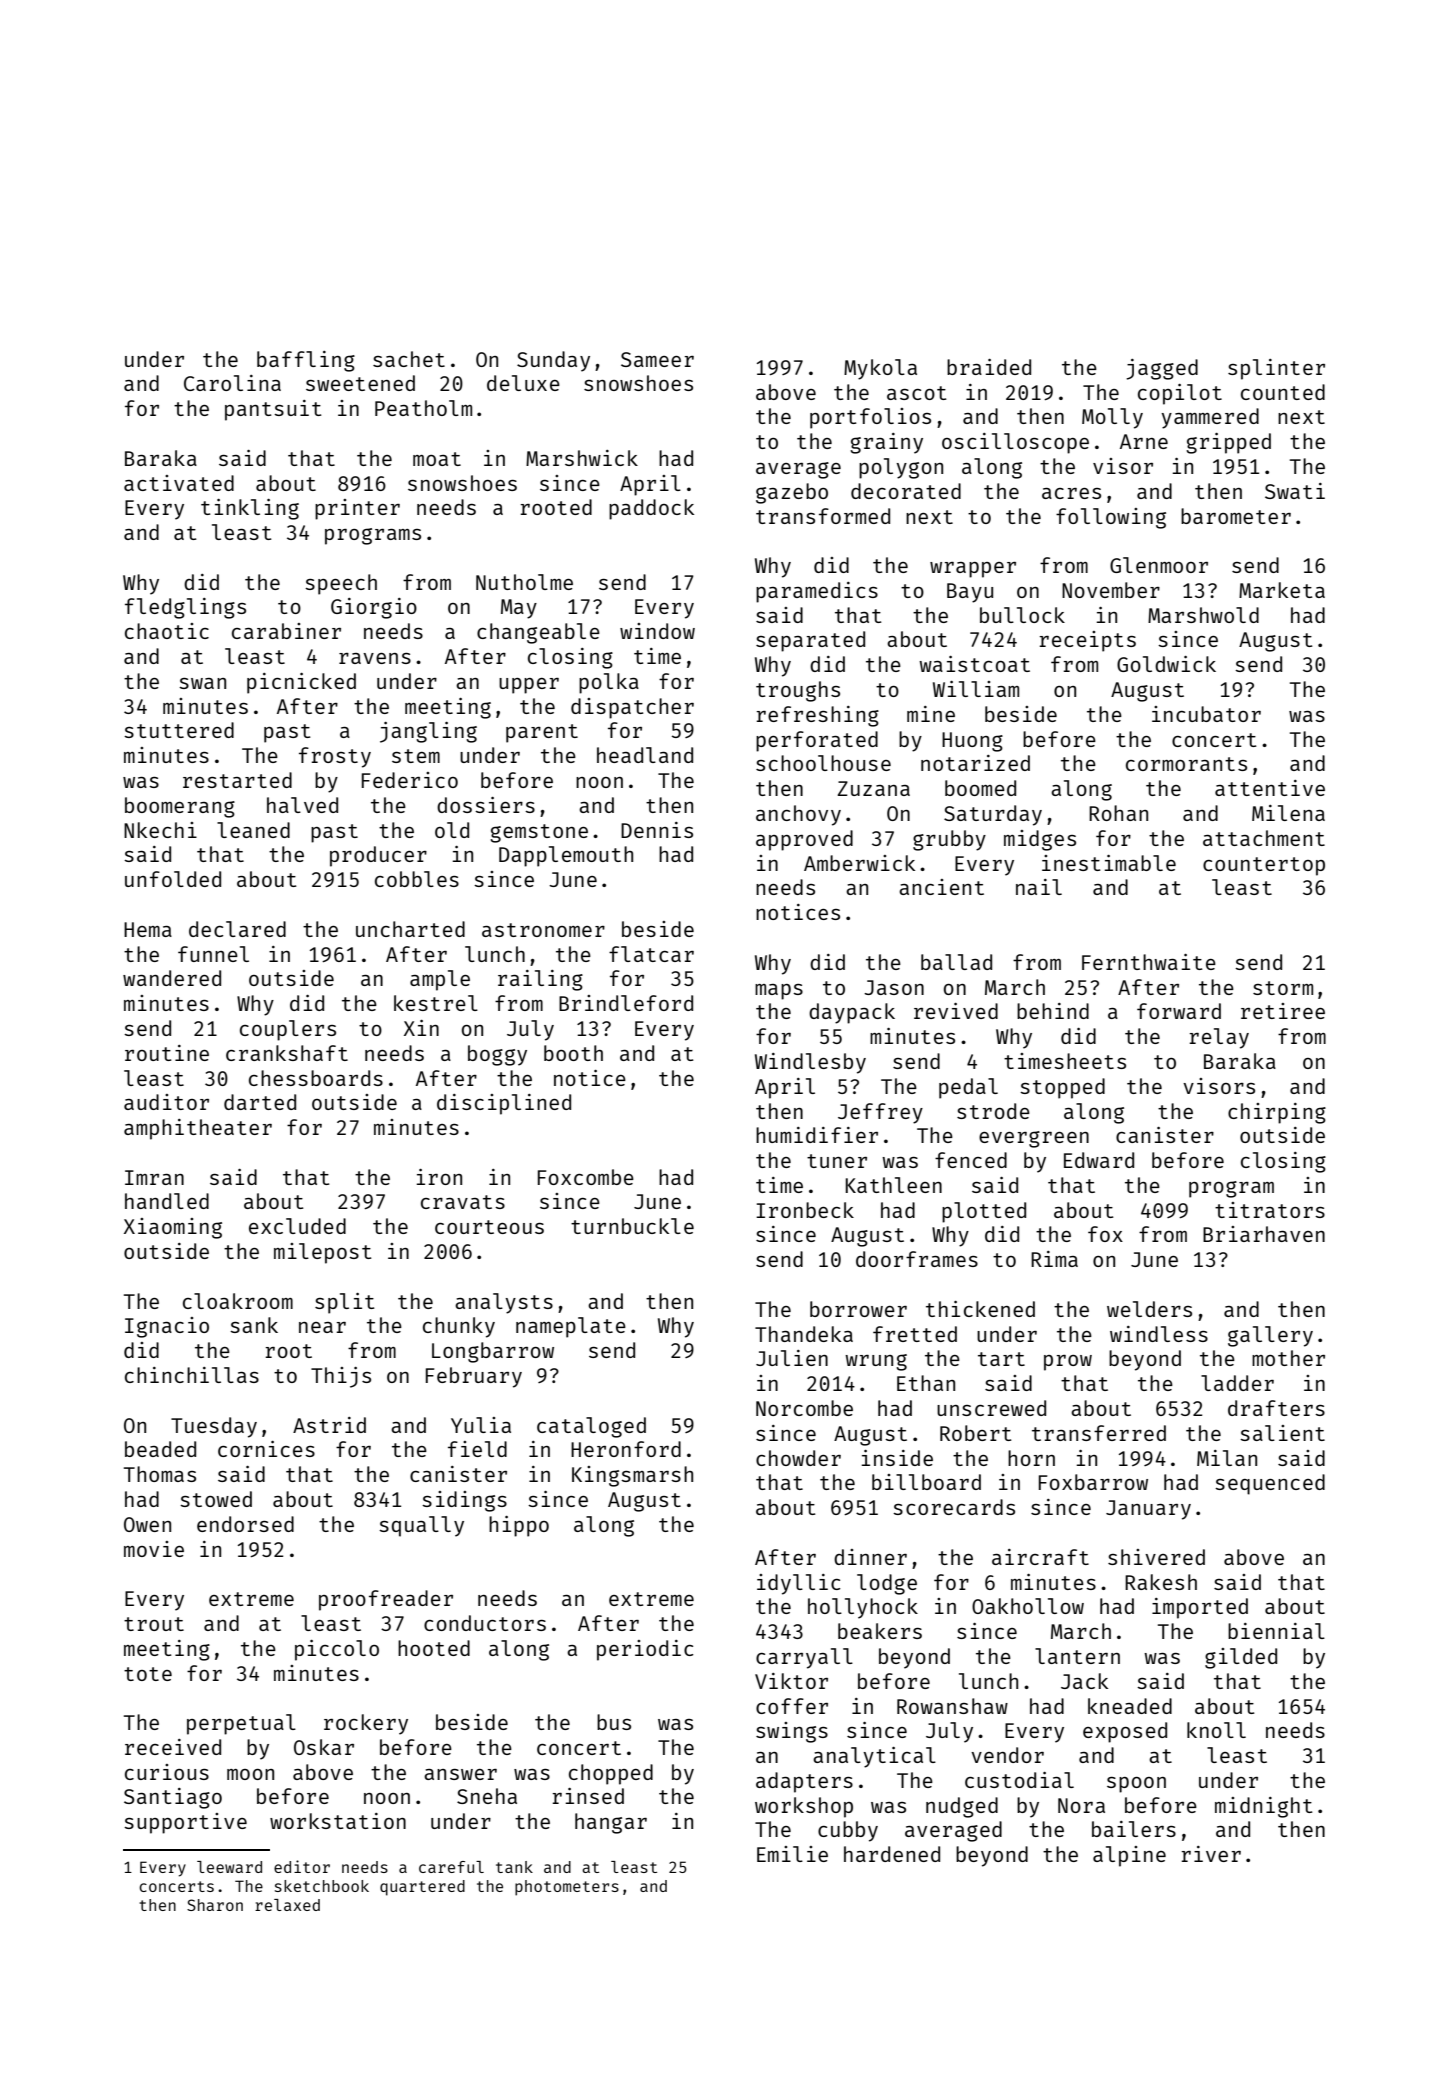  I want to click on cormorants, so click(1186, 764).
